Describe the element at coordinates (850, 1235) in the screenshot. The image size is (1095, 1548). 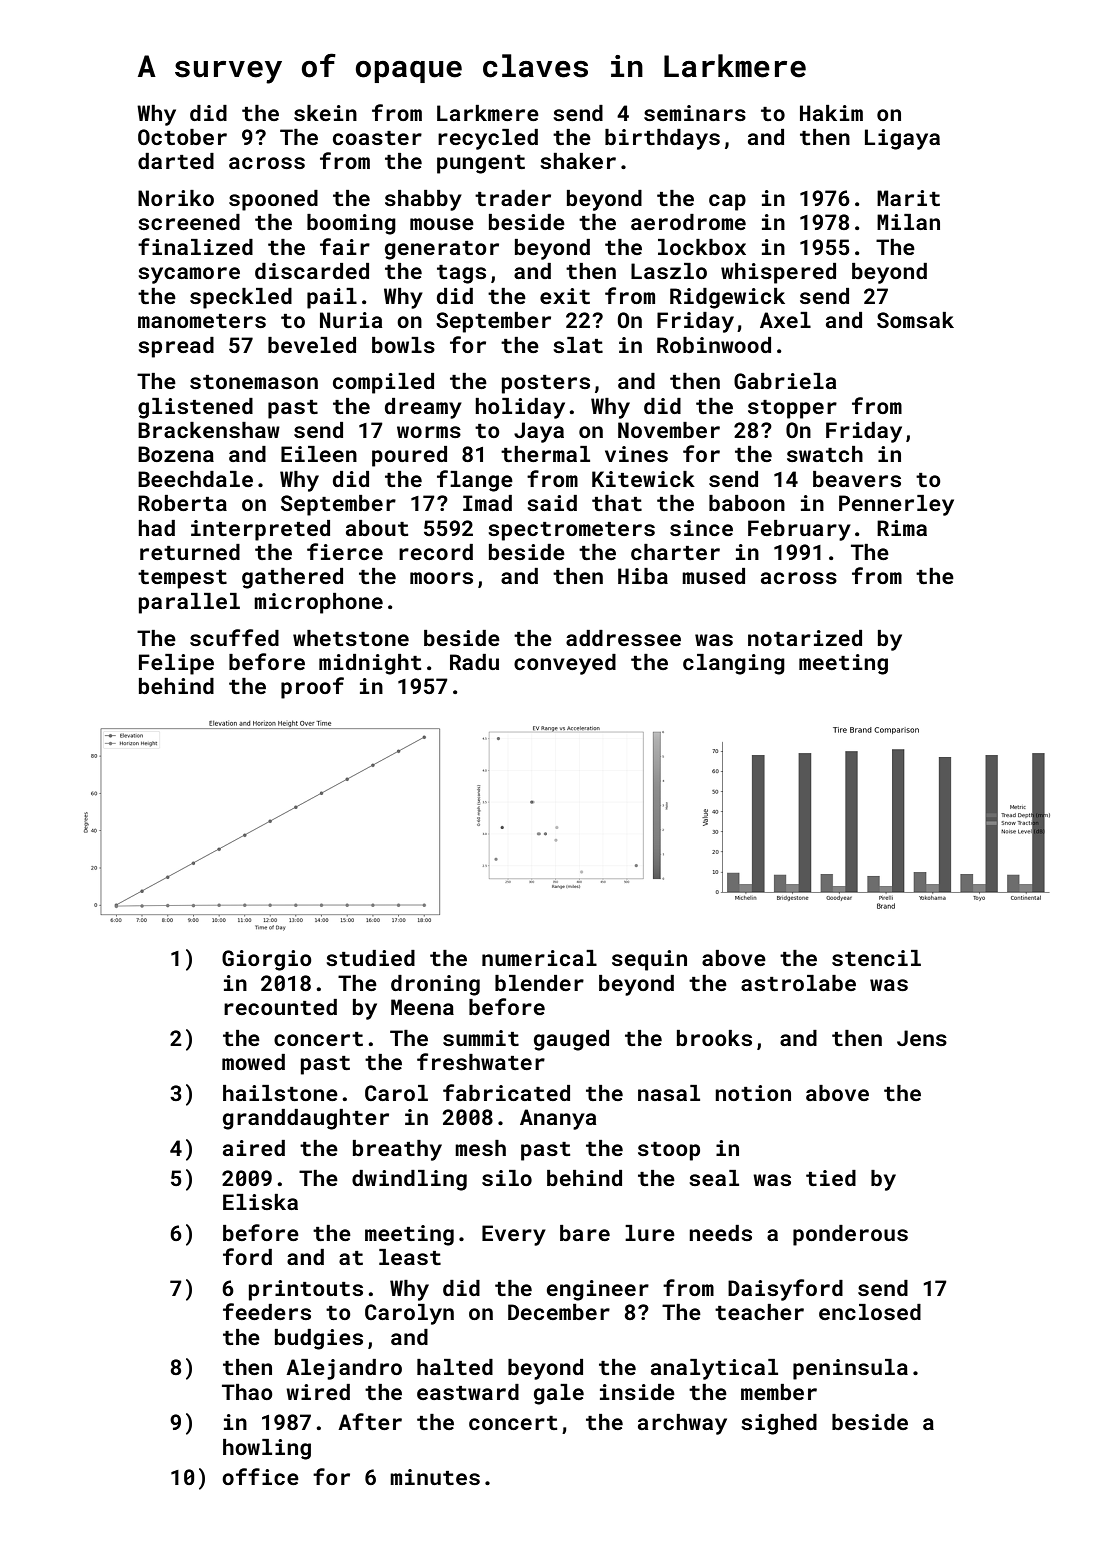
I see `ponderous` at that location.
